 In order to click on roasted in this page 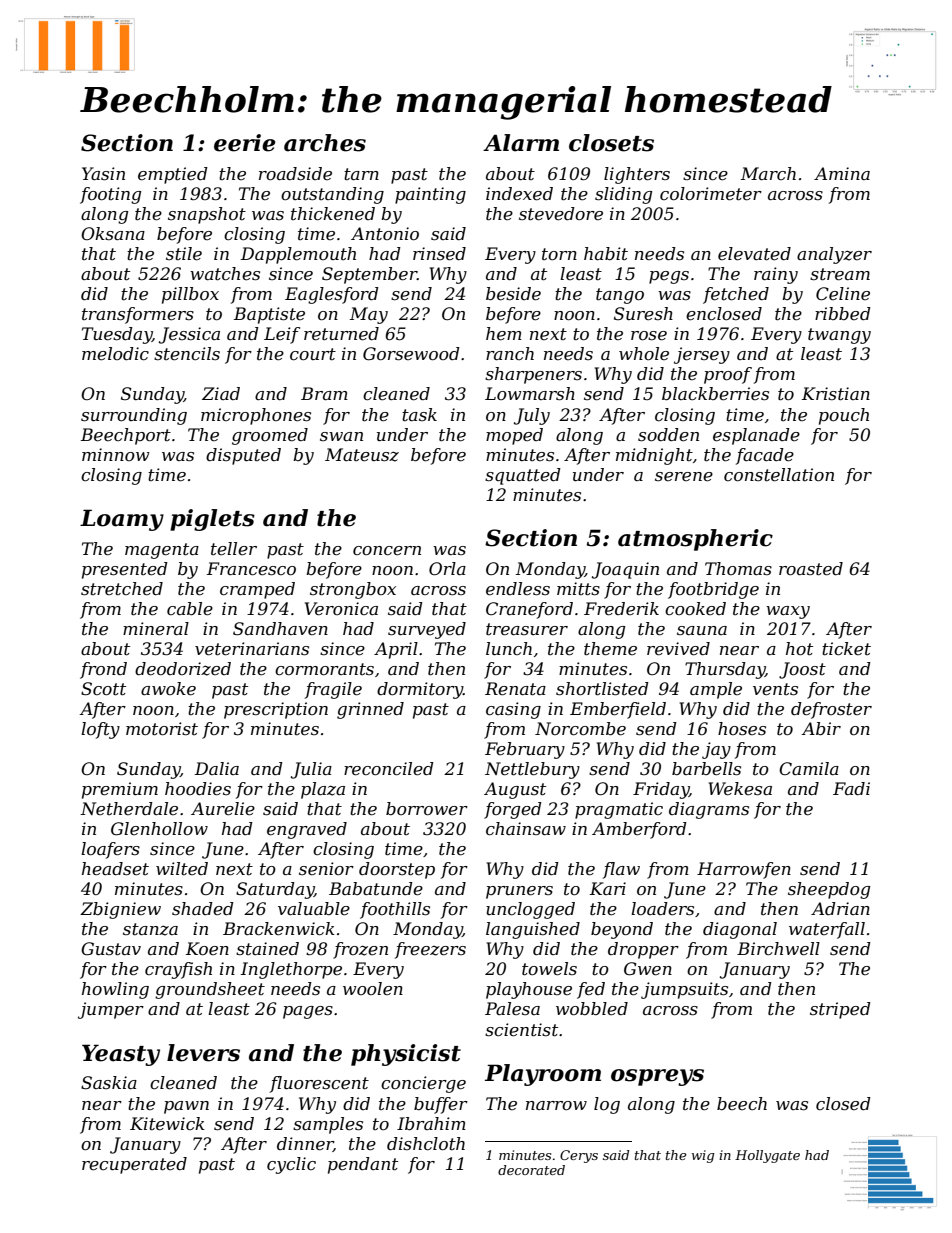, I will do `click(811, 569)`.
